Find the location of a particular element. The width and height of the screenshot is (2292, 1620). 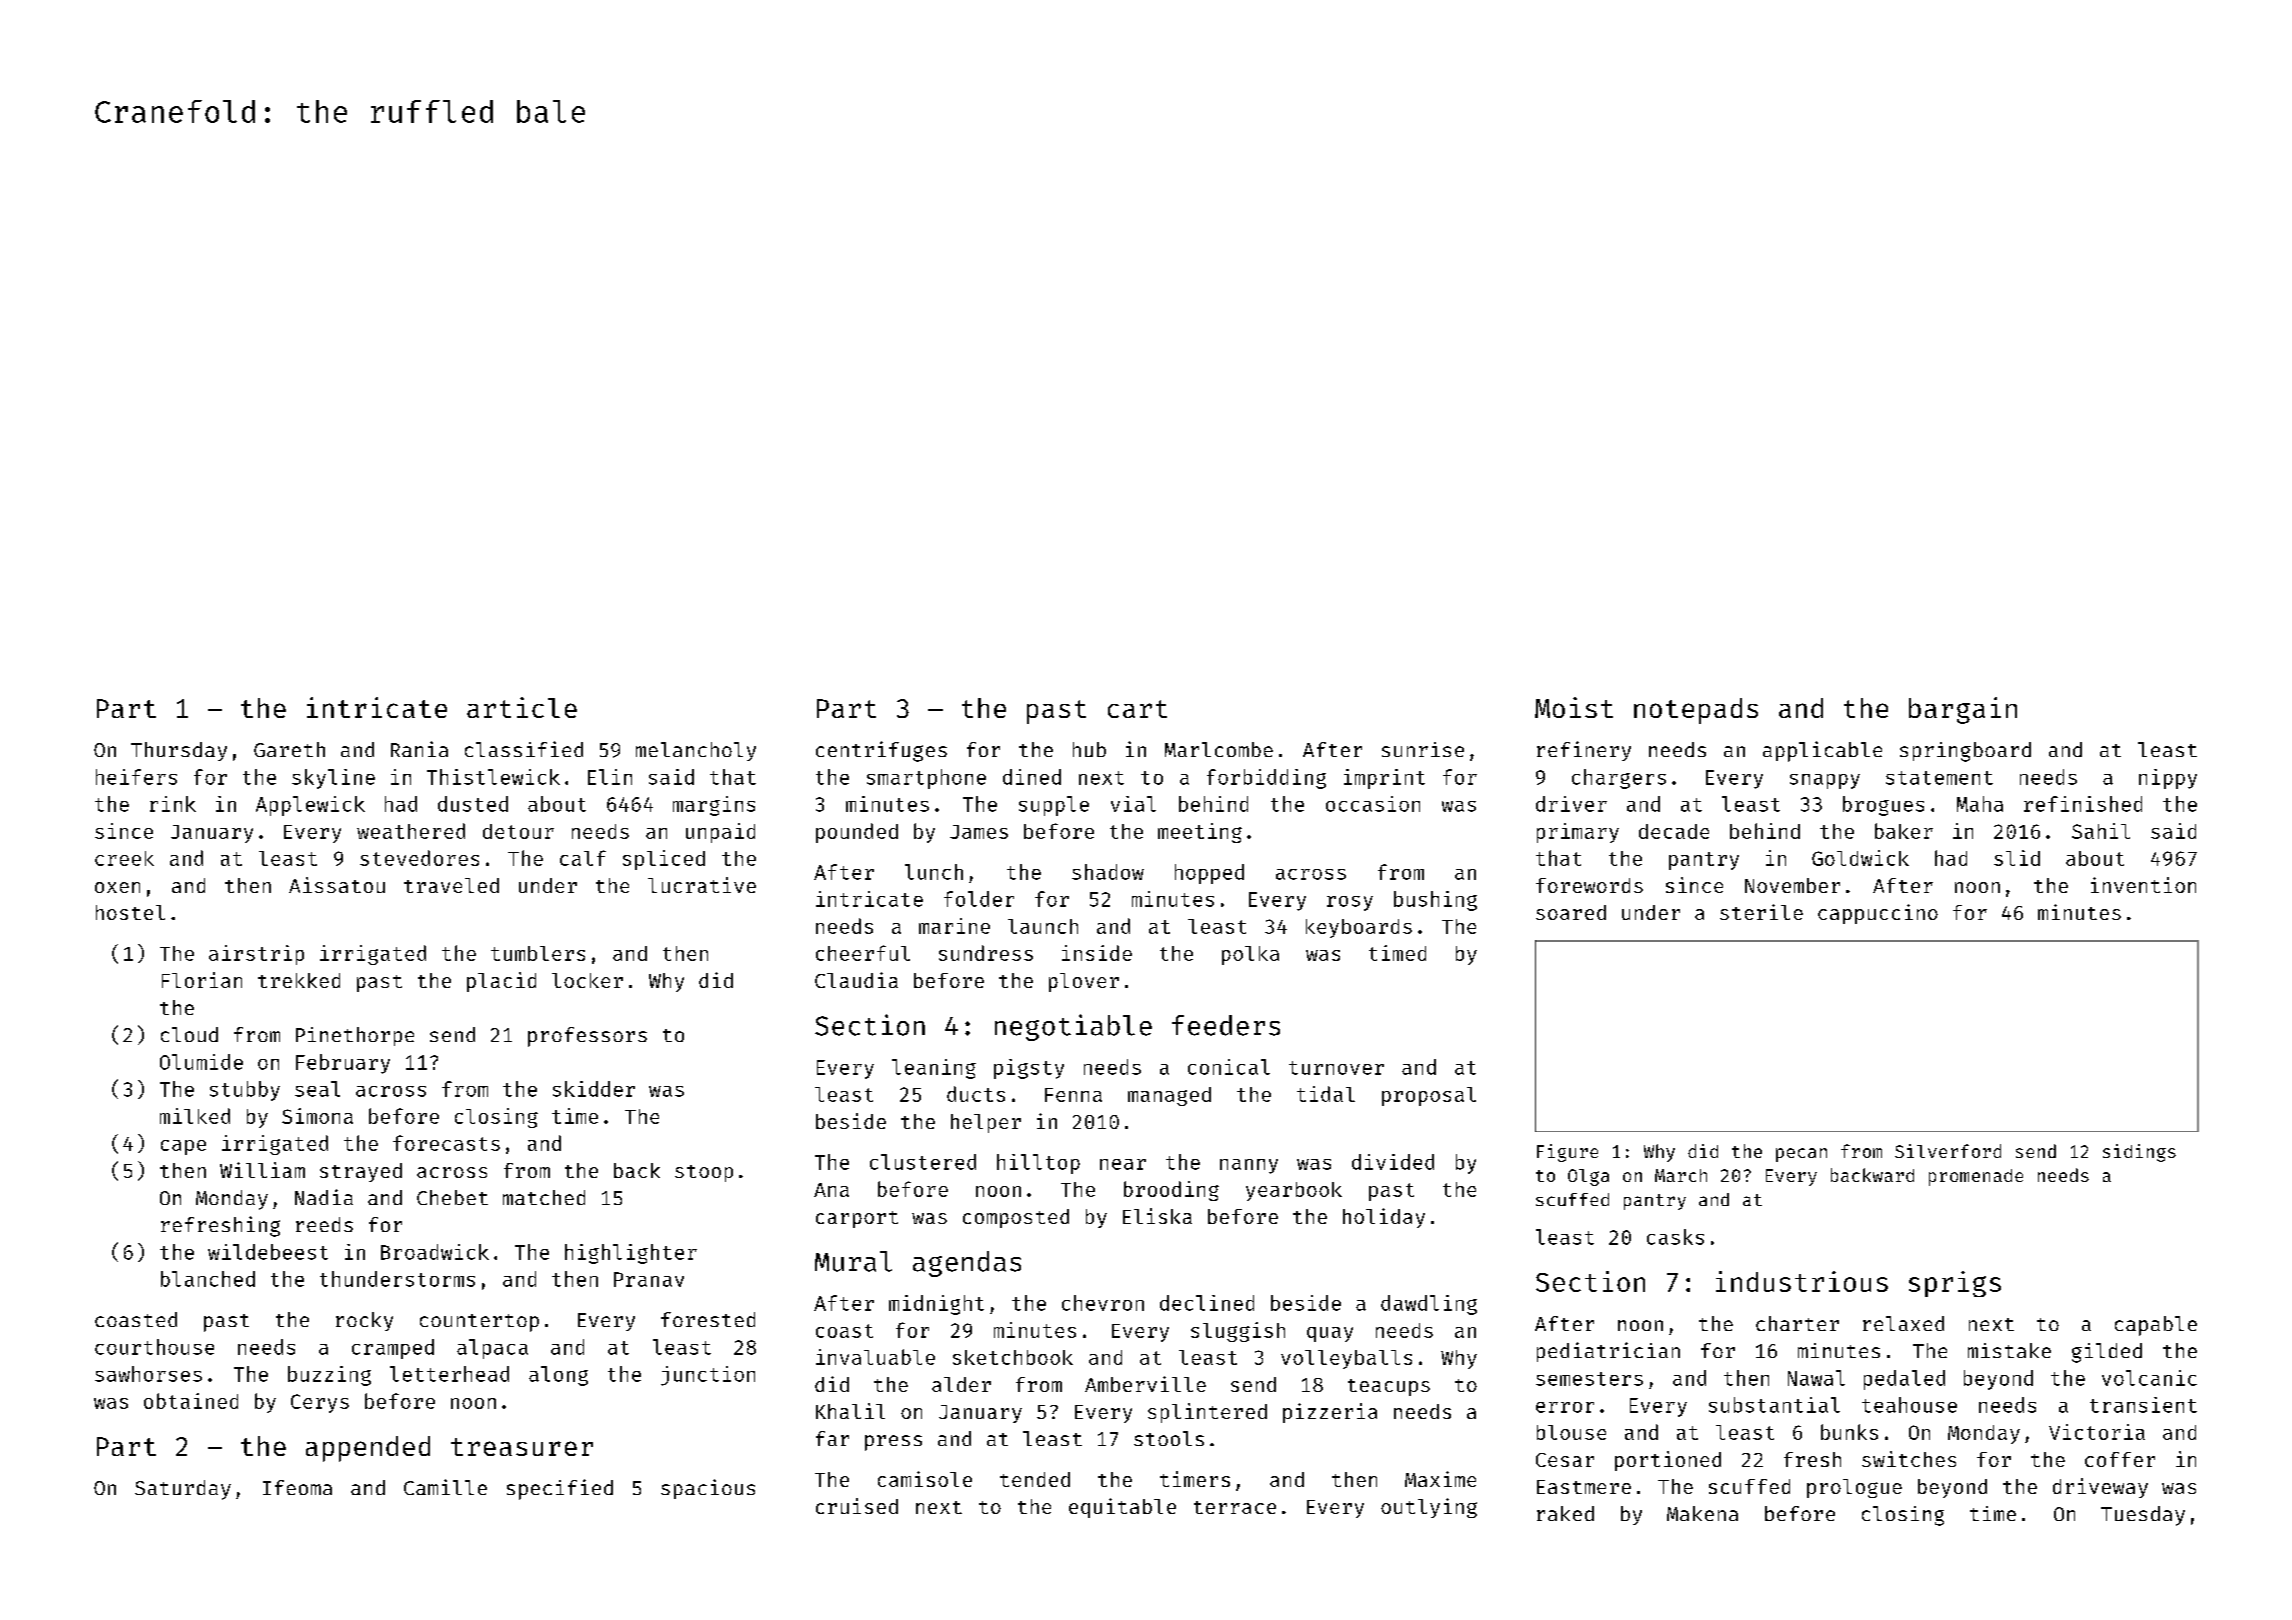

midnight is located at coordinates (936, 1305).
